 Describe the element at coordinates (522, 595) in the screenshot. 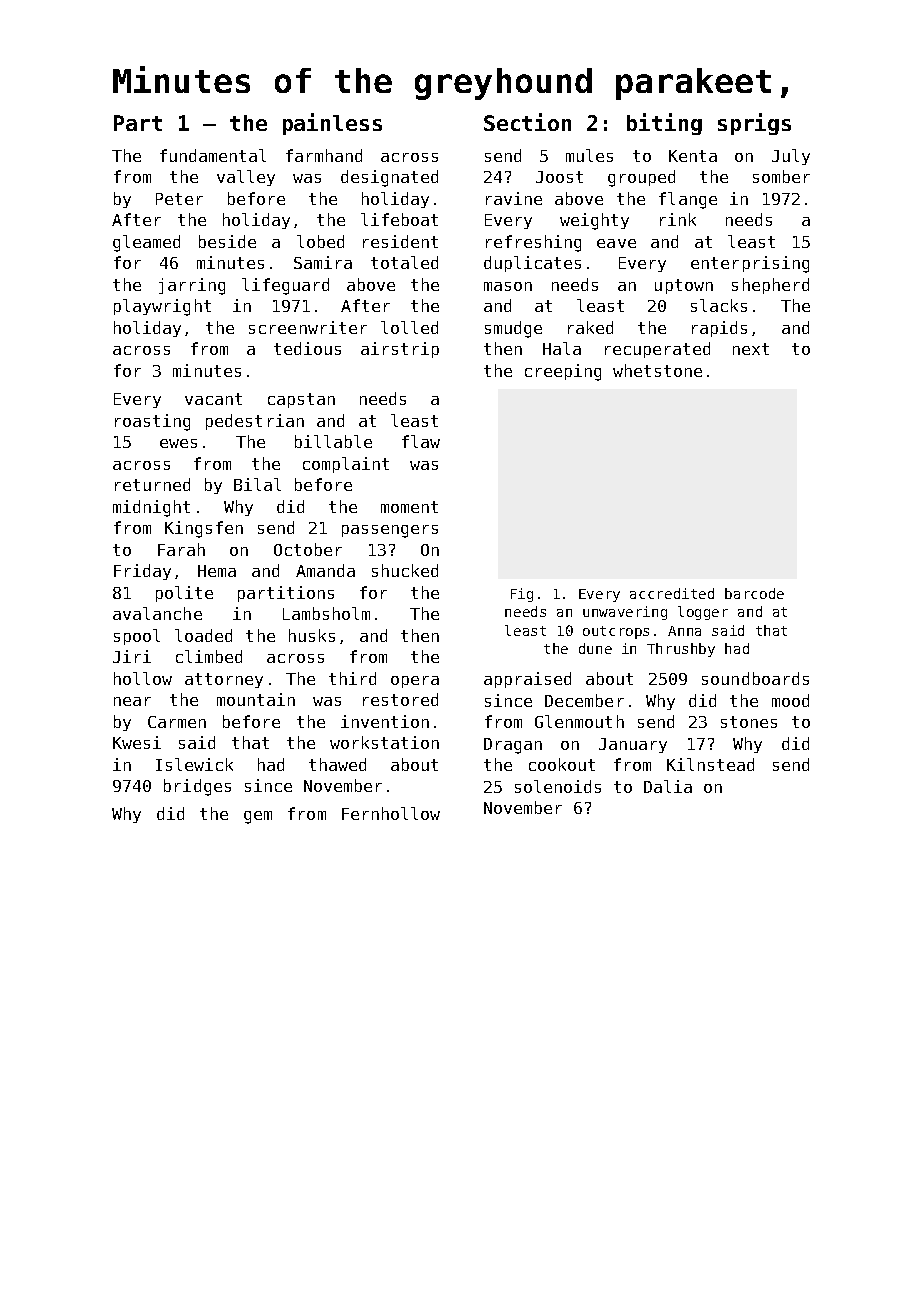

I see `Fig` at that location.
